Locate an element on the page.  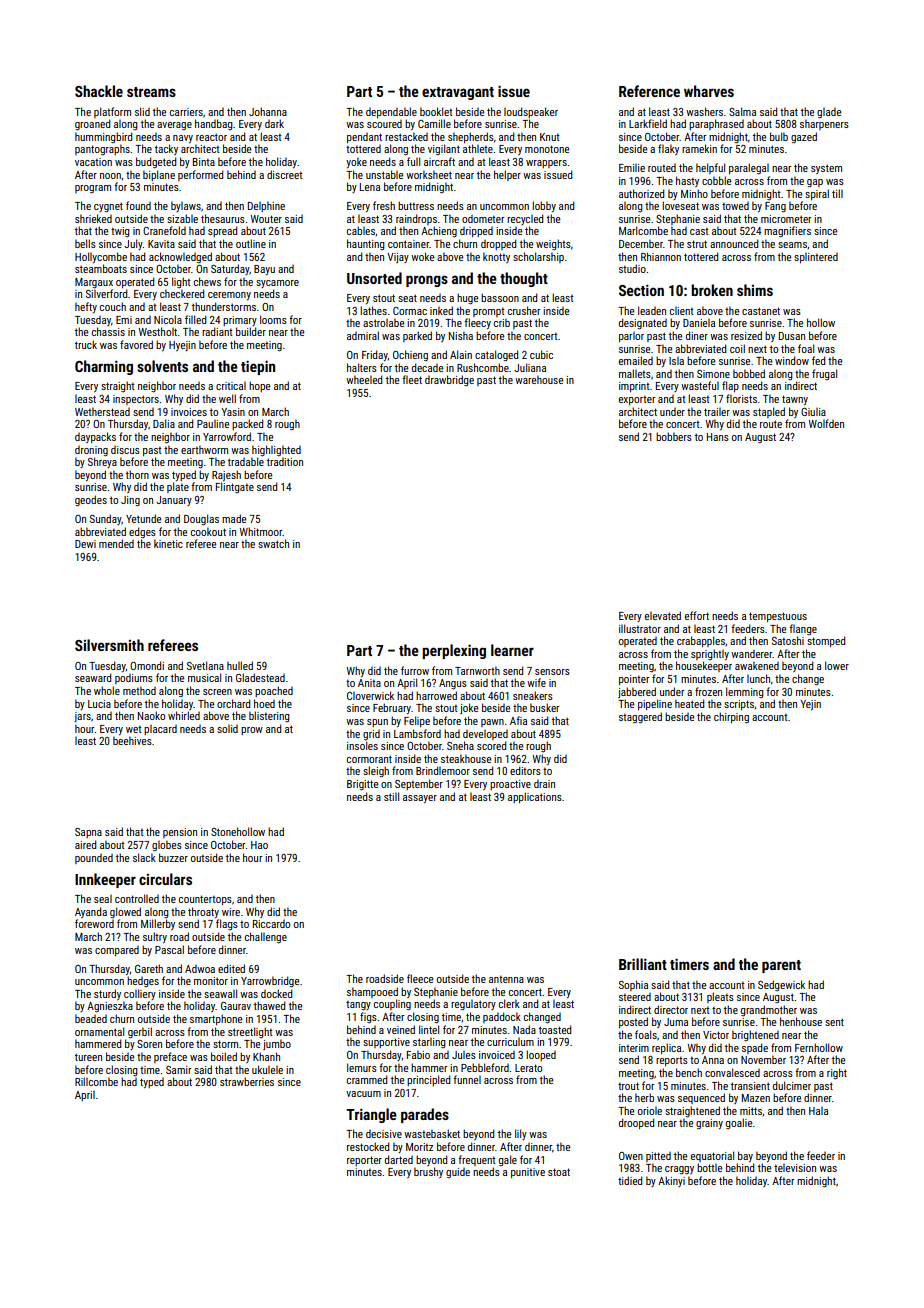
effort is located at coordinates (697, 615).
